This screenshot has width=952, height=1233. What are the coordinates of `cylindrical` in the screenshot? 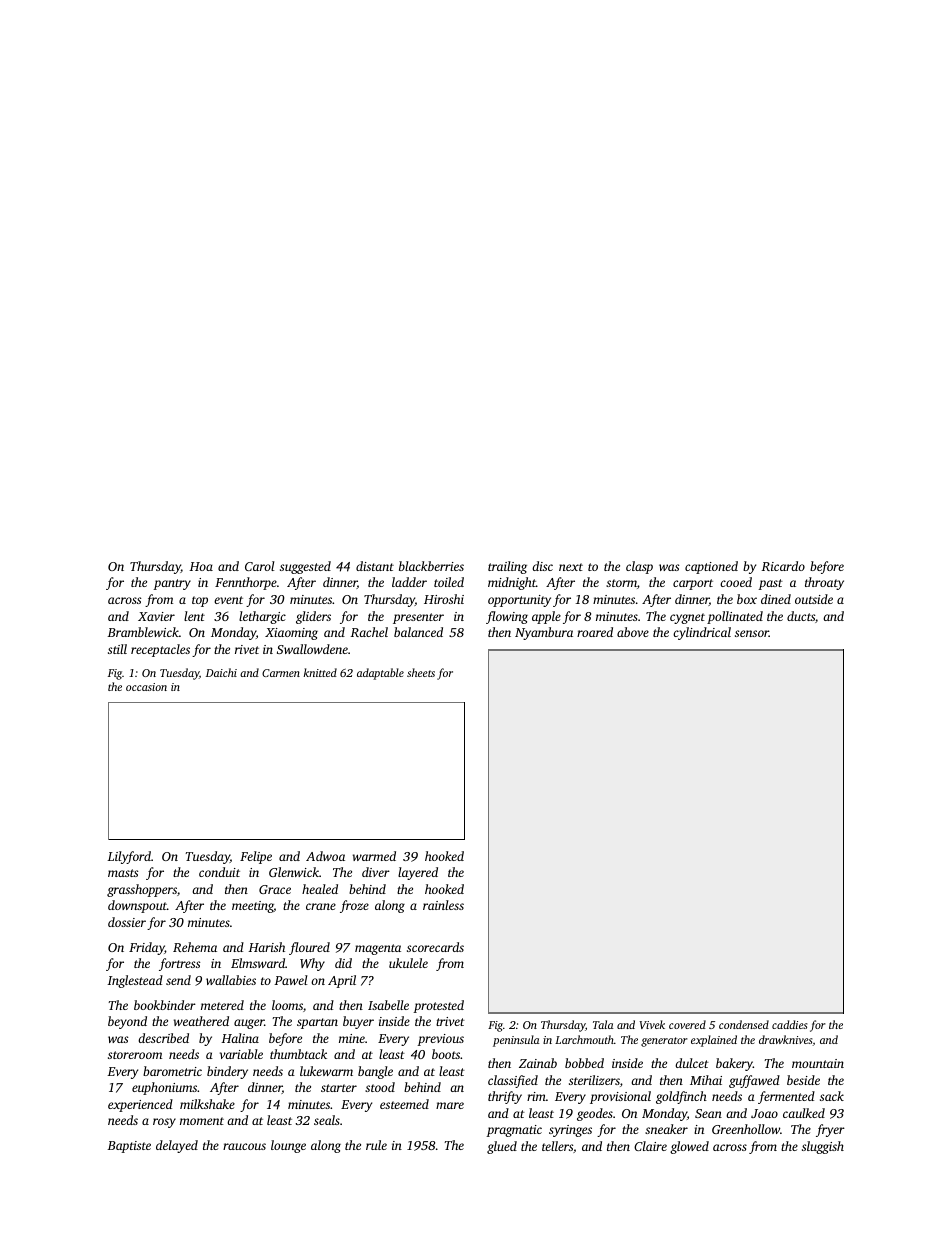 It's located at (702, 633).
